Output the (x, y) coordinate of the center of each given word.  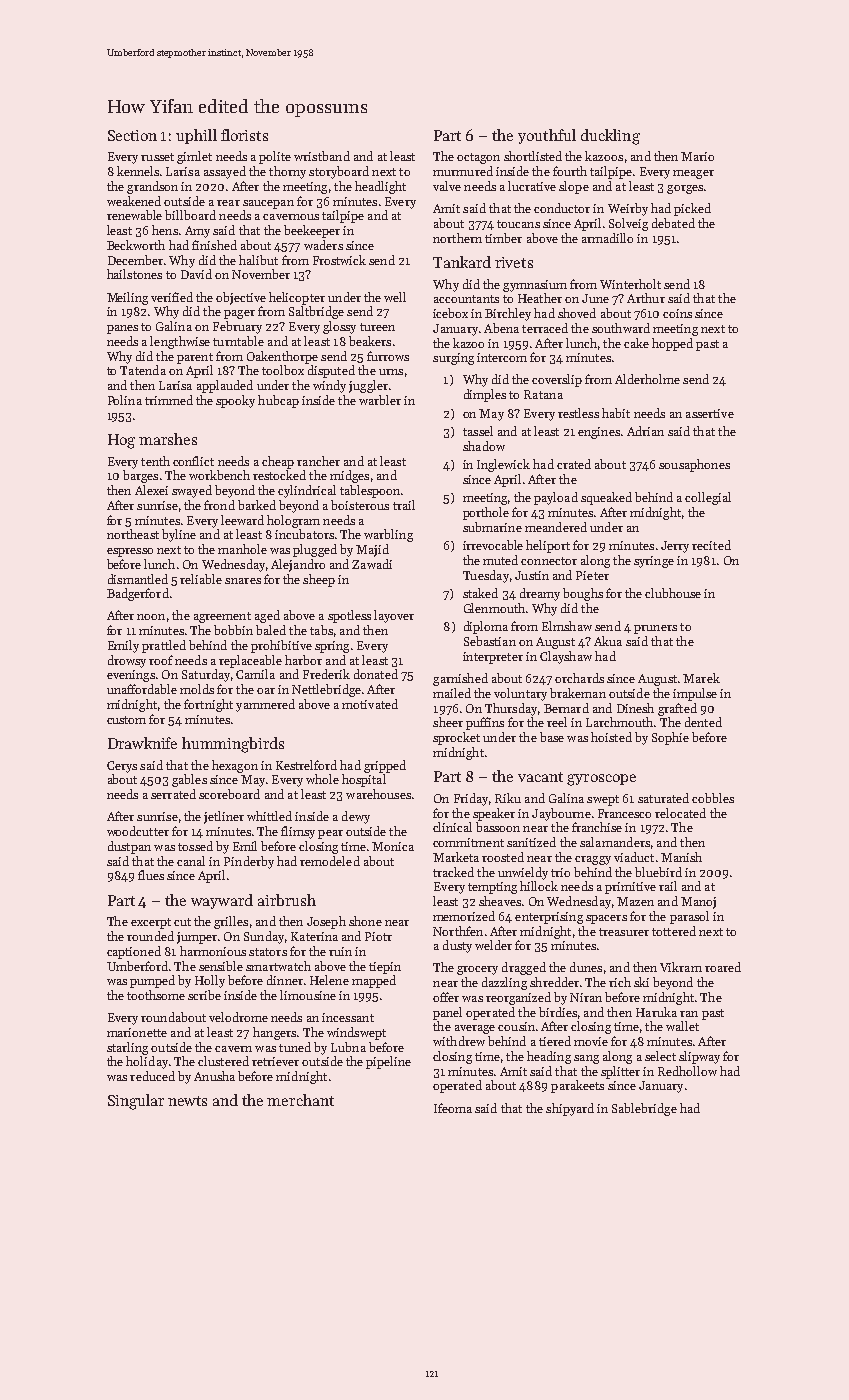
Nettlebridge (326, 690)
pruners (655, 629)
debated (673, 223)
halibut (258, 260)
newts (187, 1101)
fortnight (208, 705)
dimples (485, 395)
